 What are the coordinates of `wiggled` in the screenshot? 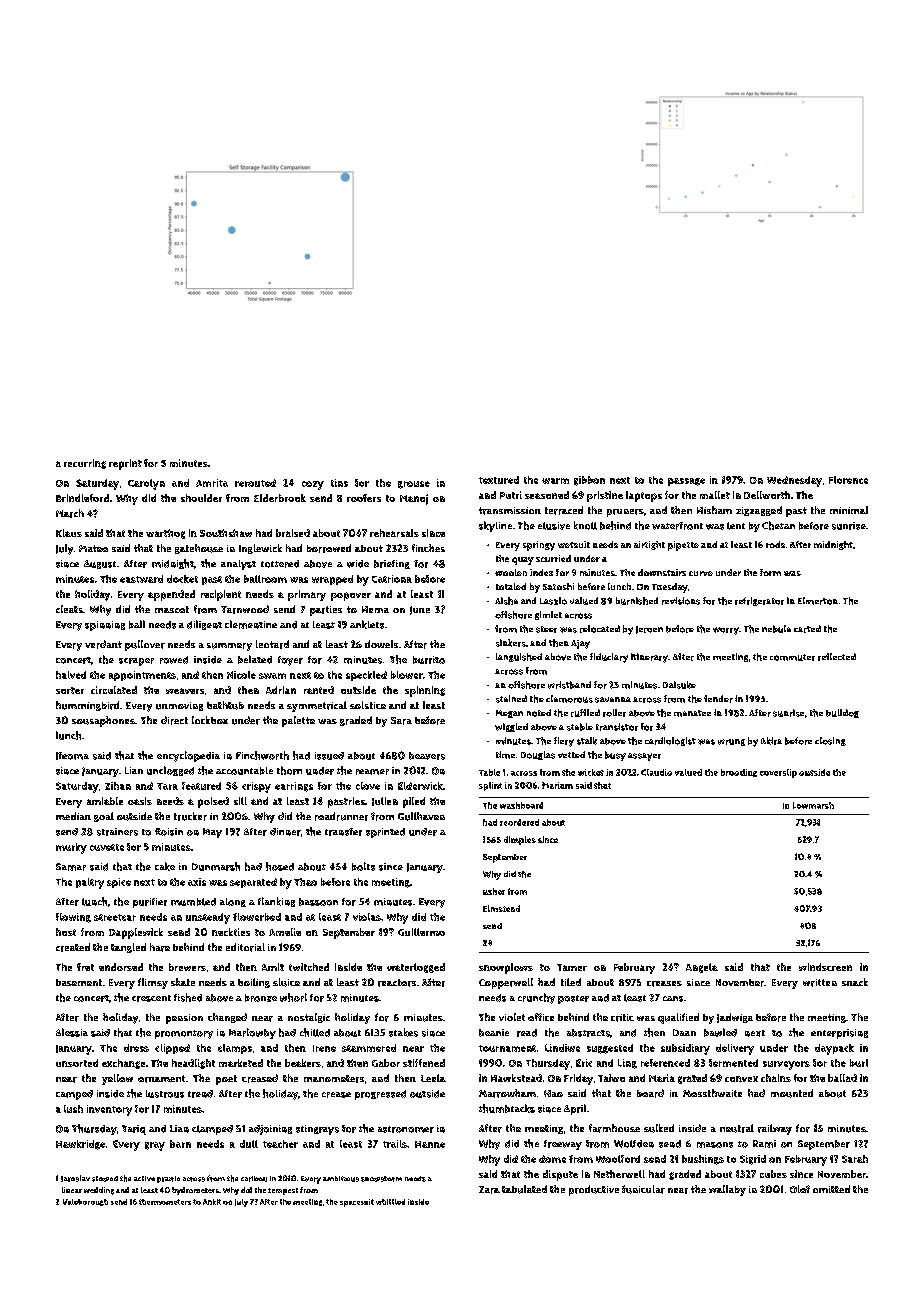 It's located at (511, 727).
